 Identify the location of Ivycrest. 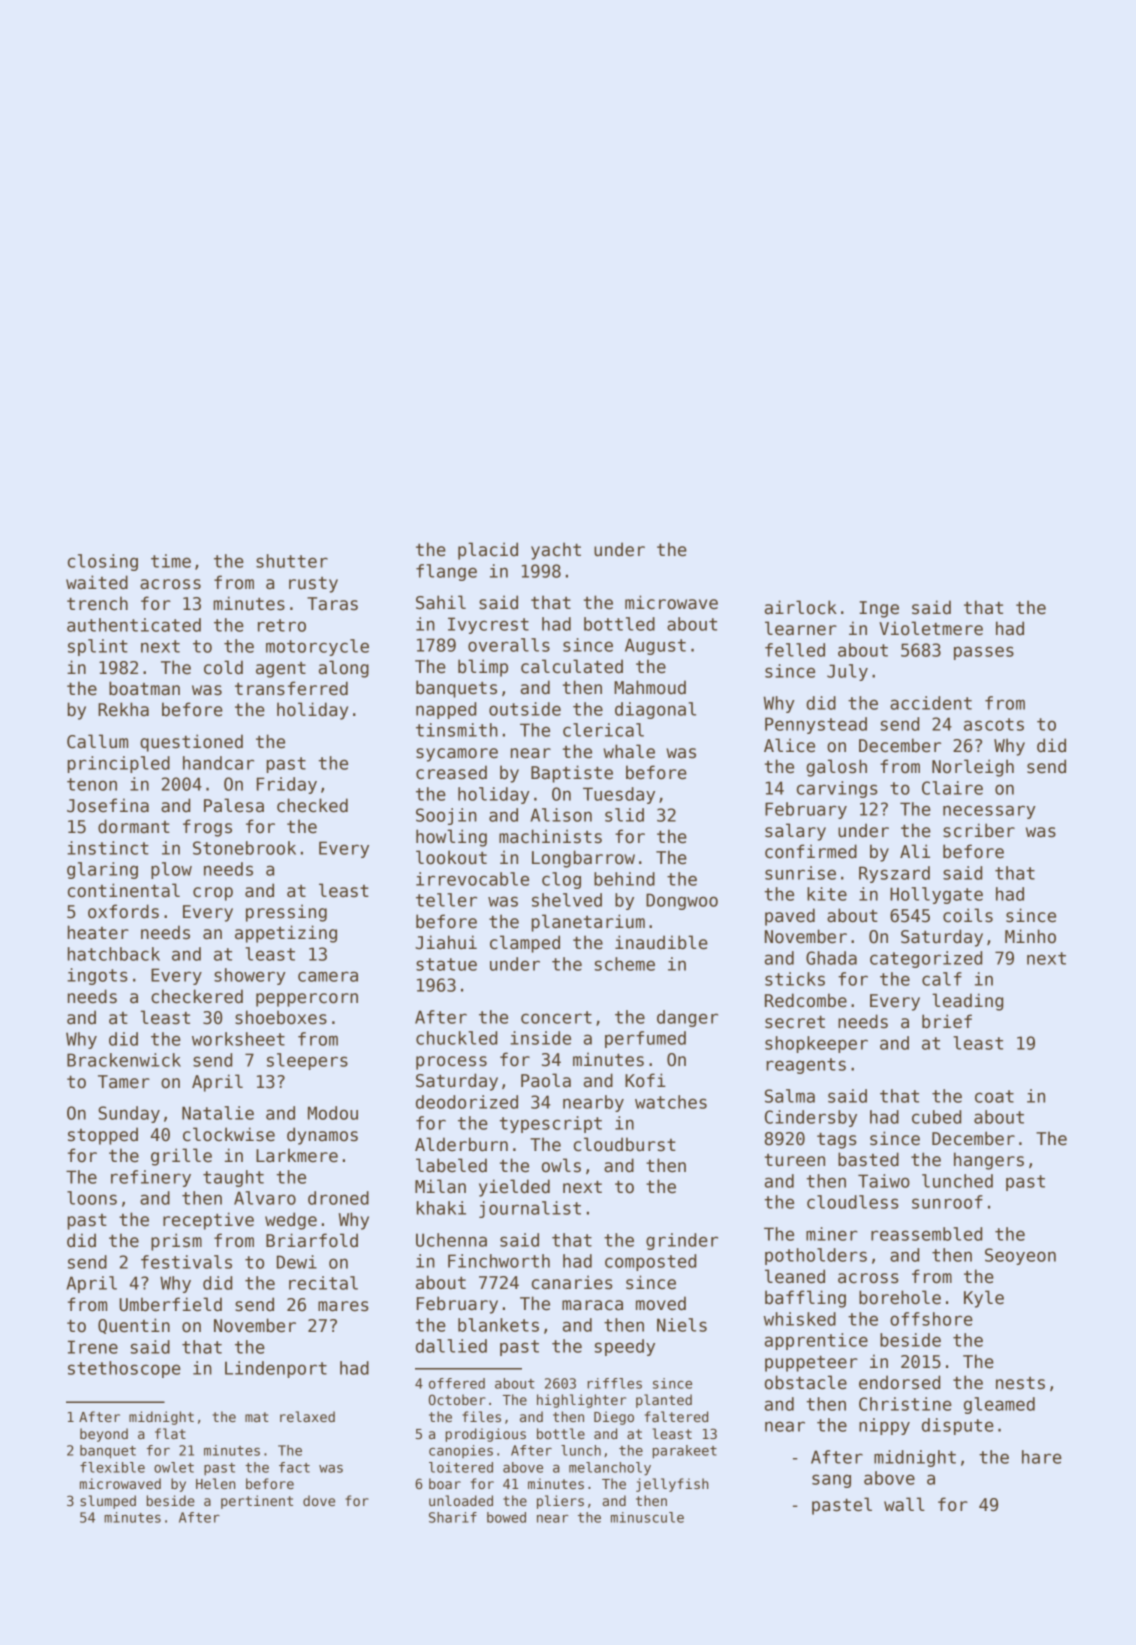
(488, 625).
